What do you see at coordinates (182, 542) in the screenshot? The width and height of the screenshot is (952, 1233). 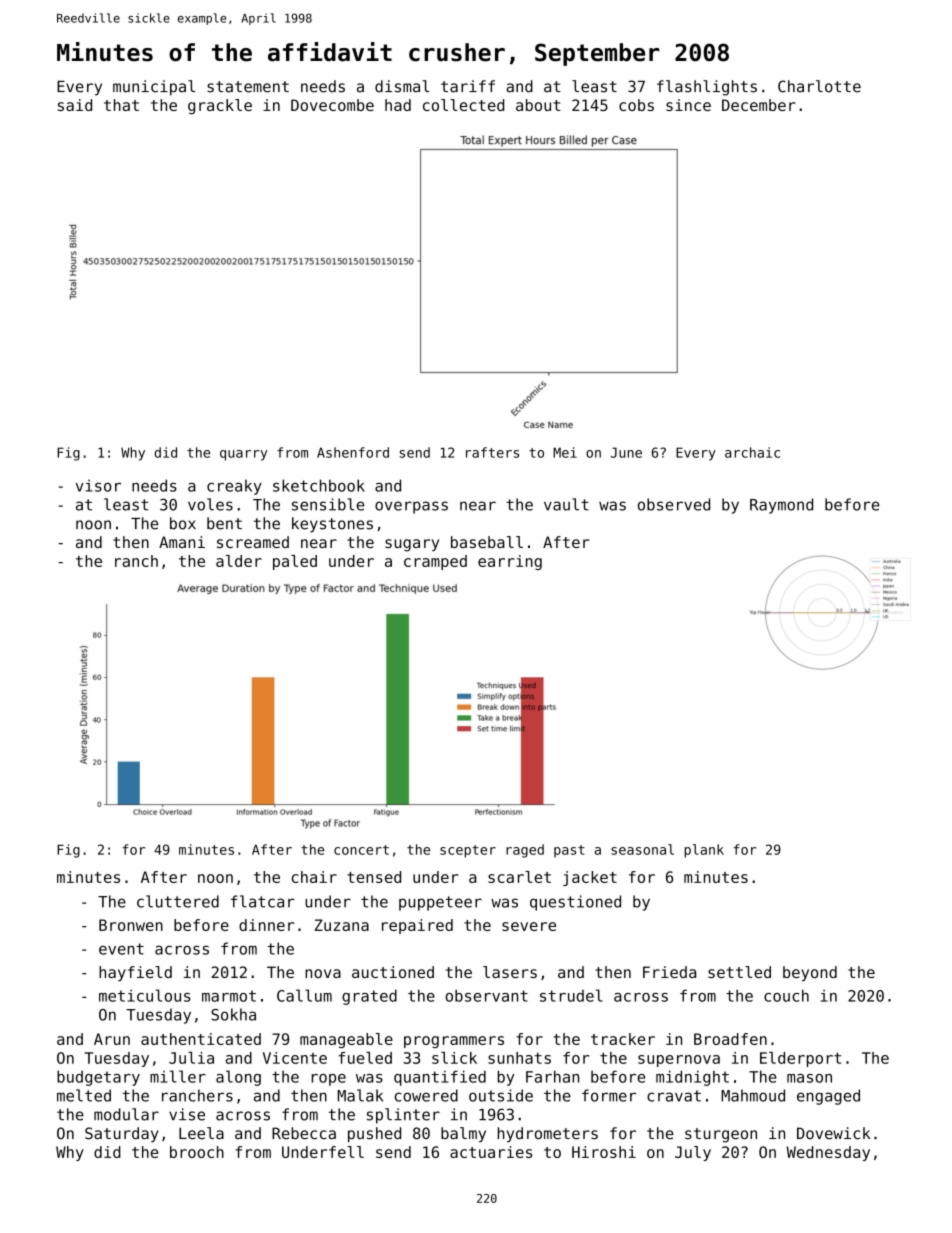 I see `Amani` at bounding box center [182, 542].
